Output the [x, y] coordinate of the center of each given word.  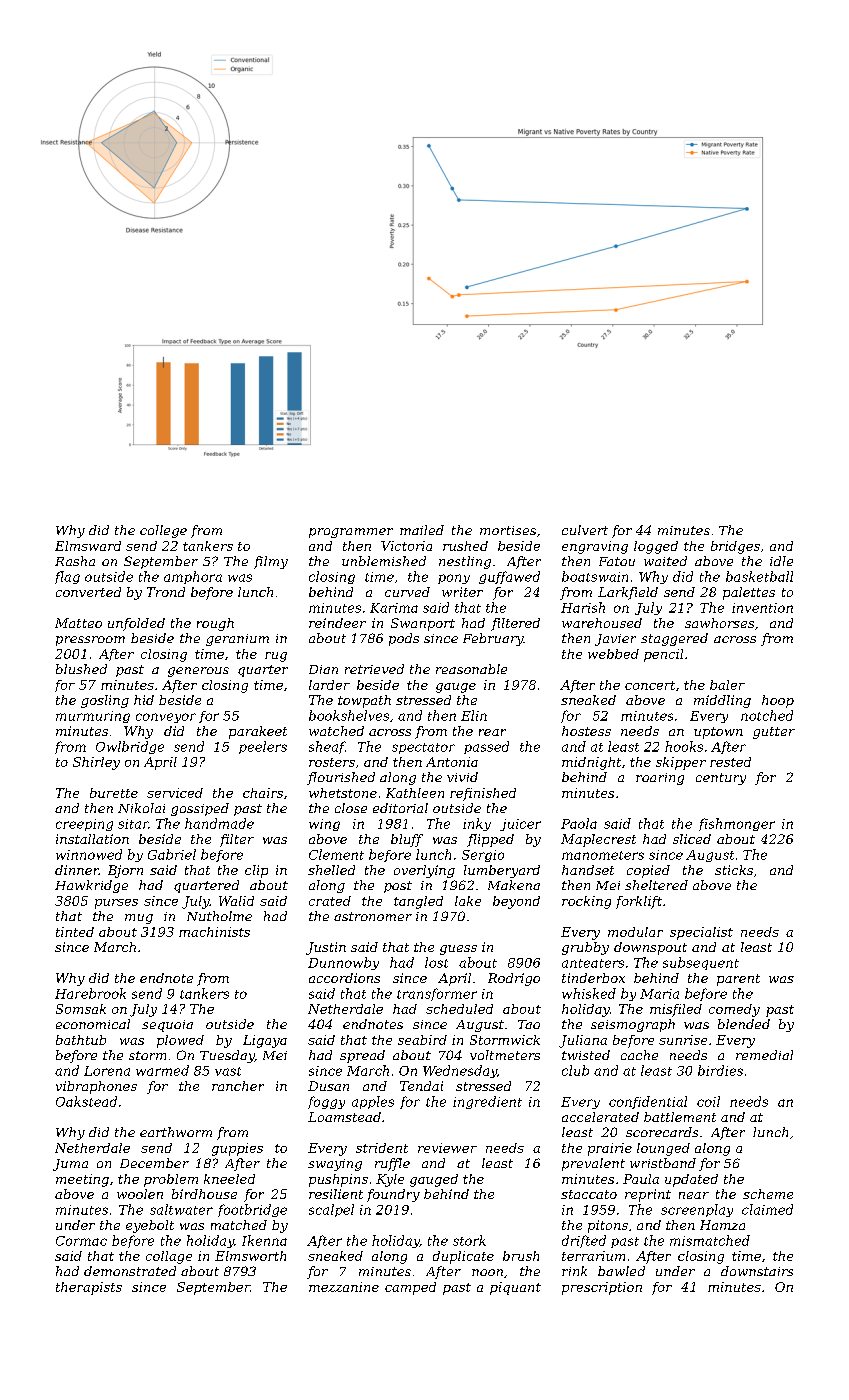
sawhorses [719, 623]
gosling [105, 701]
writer [462, 592]
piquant [515, 1288]
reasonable [471, 669]
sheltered [656, 885]
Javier [615, 640]
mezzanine [344, 1287]
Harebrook [90, 993]
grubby [585, 948]
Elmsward [88, 546]
